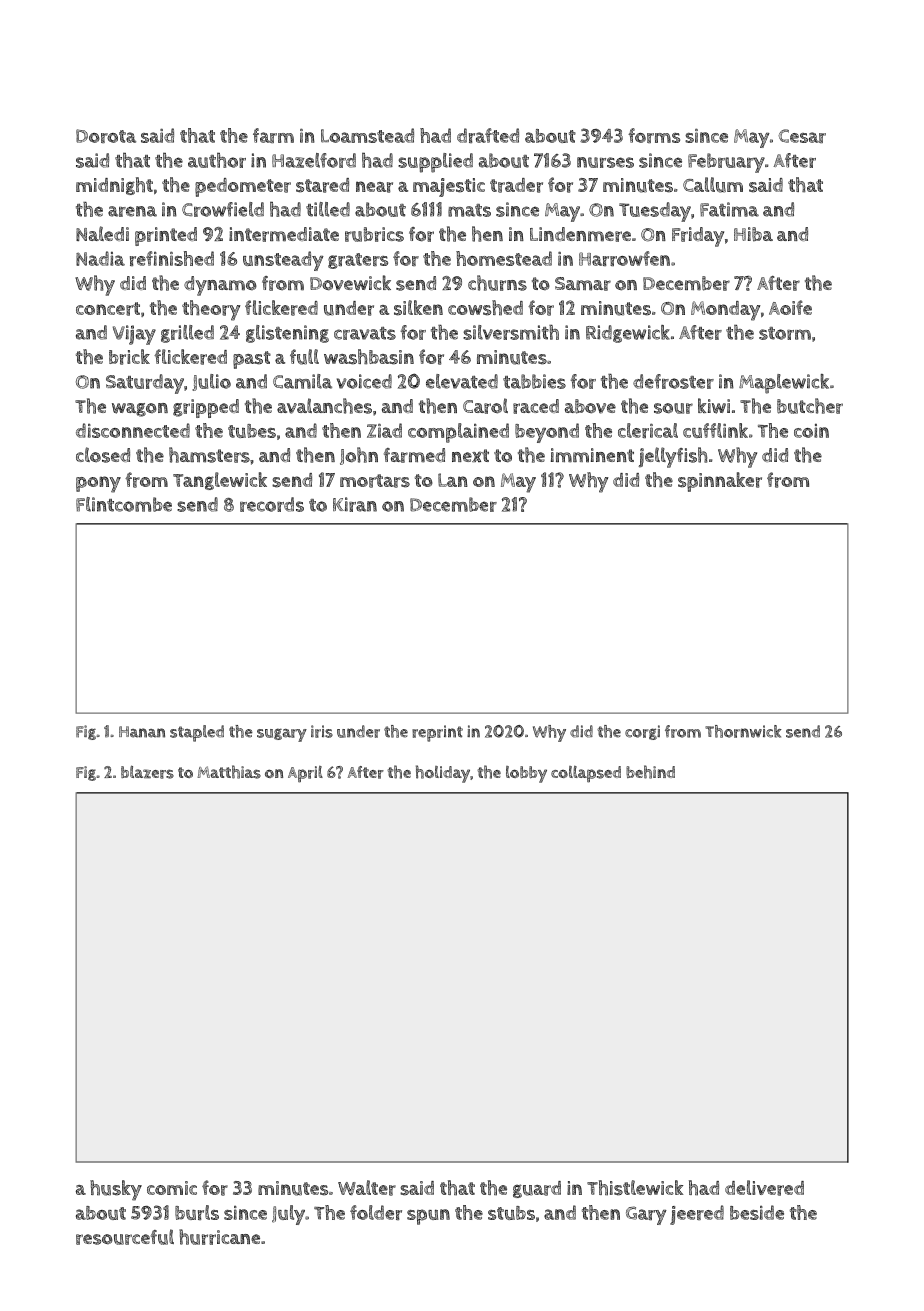 This screenshot has height=1311, width=924. What do you see at coordinates (802, 136) in the screenshot?
I see `Cesar` at bounding box center [802, 136].
